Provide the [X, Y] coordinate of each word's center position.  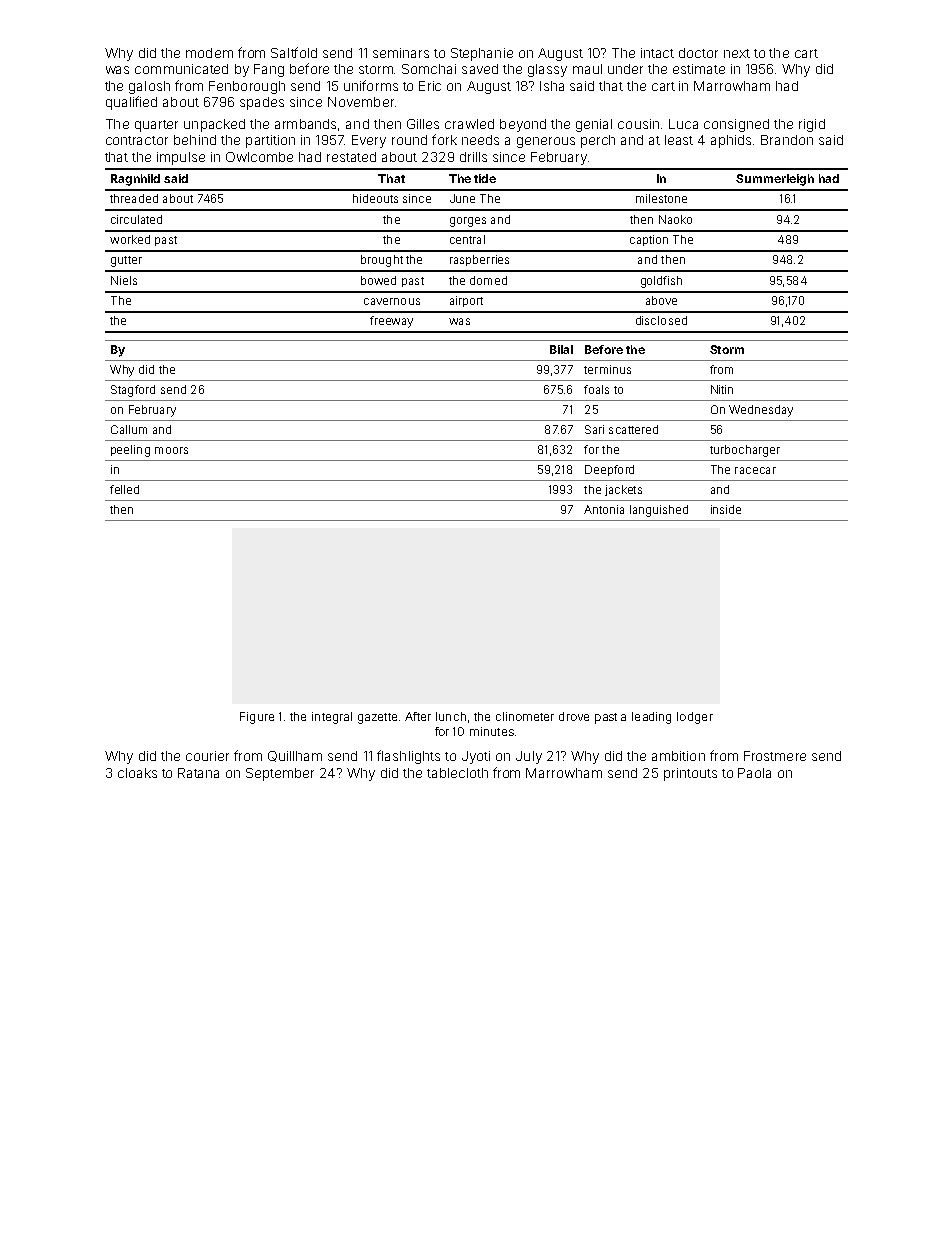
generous [546, 142]
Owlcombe [259, 157]
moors [171, 450]
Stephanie [482, 54]
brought [382, 261]
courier [207, 756]
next [737, 53]
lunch [451, 716]
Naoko [675, 219]
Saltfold [294, 52]
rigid [812, 125]
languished [659, 511]
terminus [607, 369]
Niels [124, 280]
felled [124, 489]
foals [596, 389]
